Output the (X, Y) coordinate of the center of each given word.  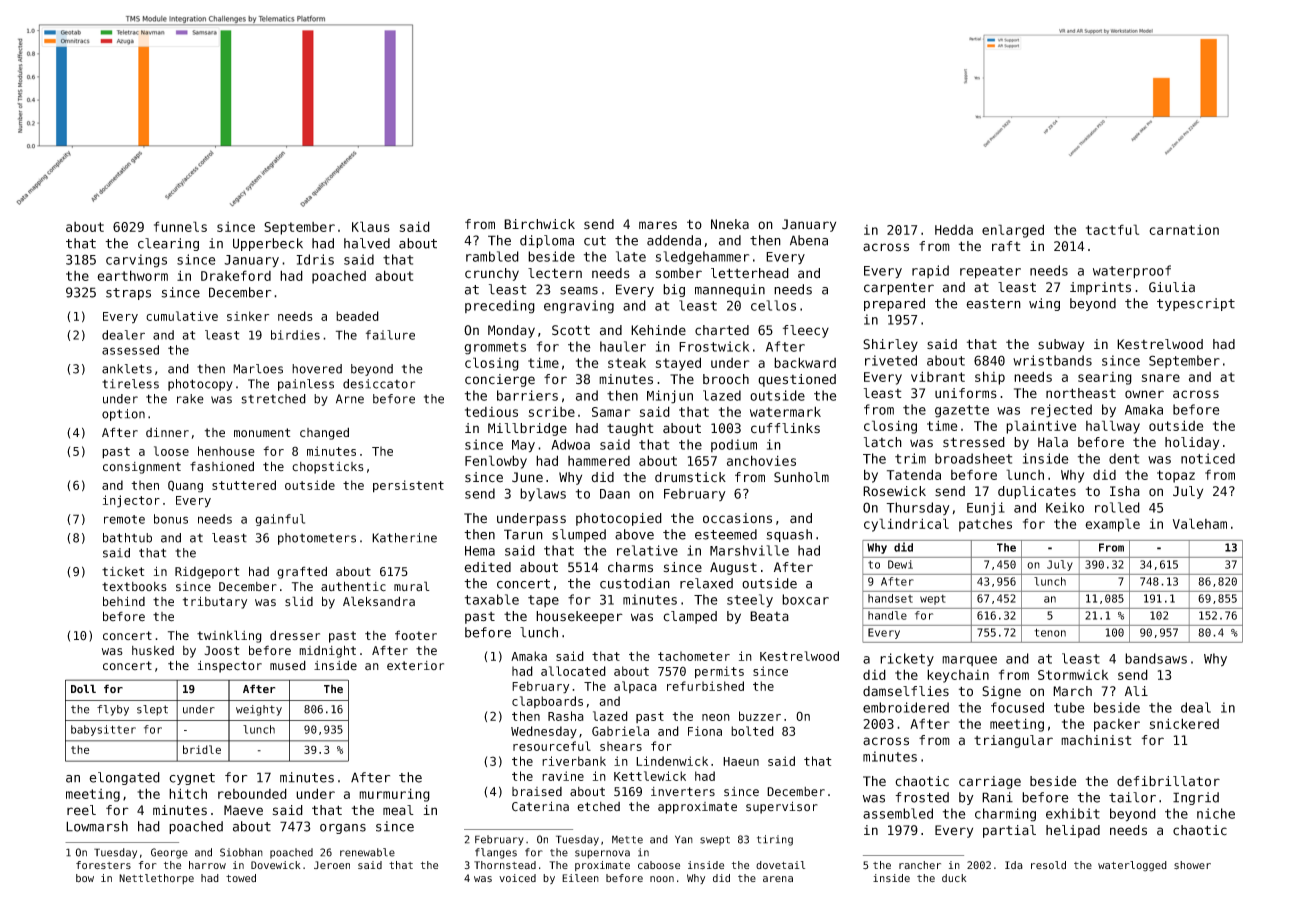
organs (343, 829)
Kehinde (658, 330)
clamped (690, 617)
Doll (83, 688)
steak (627, 362)
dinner (167, 432)
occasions (737, 518)
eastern (993, 304)
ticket (123, 572)
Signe (1001, 692)
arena (778, 879)
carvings (136, 261)
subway (1061, 345)
